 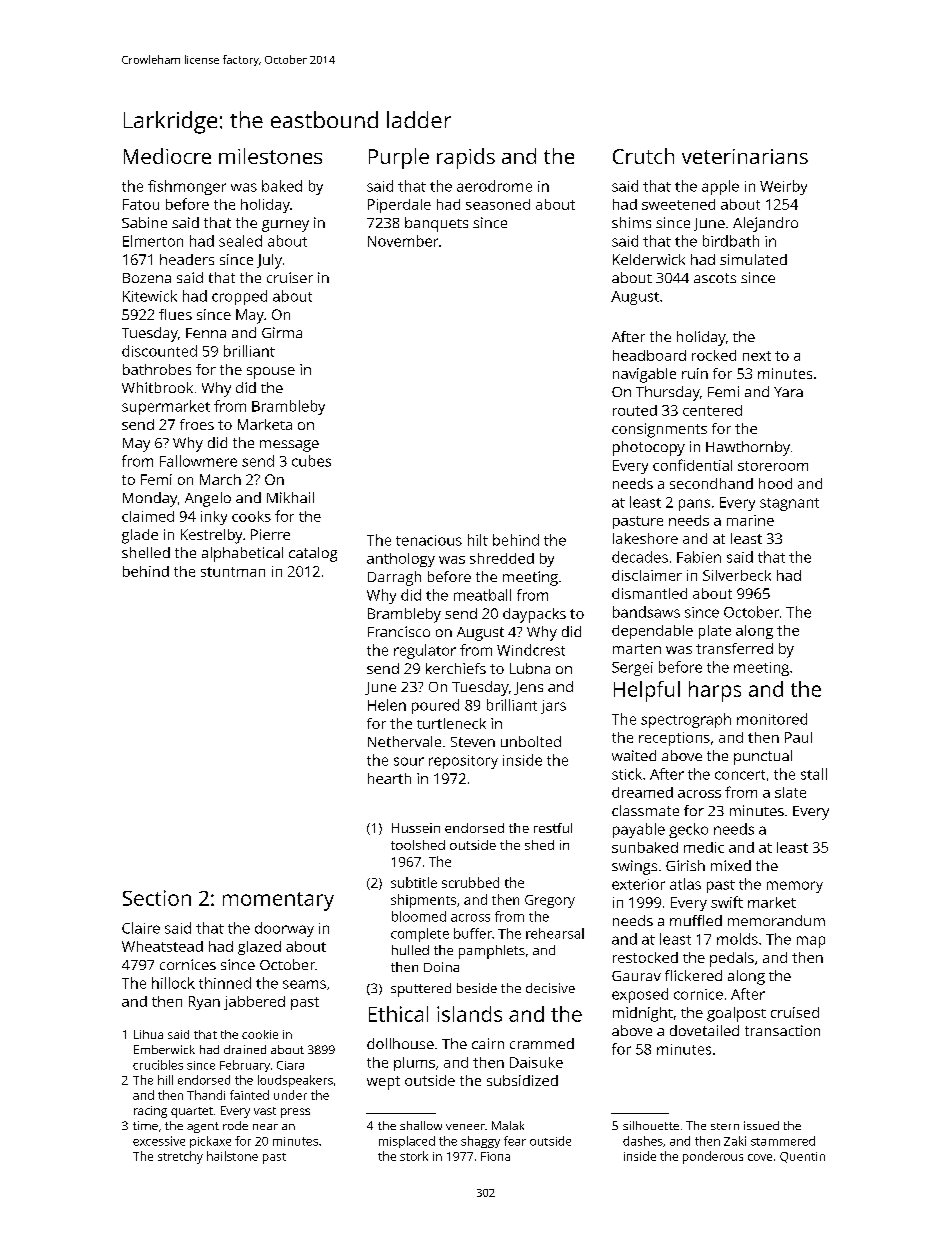 What do you see at coordinates (290, 277) in the page?
I see `cruiser` at bounding box center [290, 277].
